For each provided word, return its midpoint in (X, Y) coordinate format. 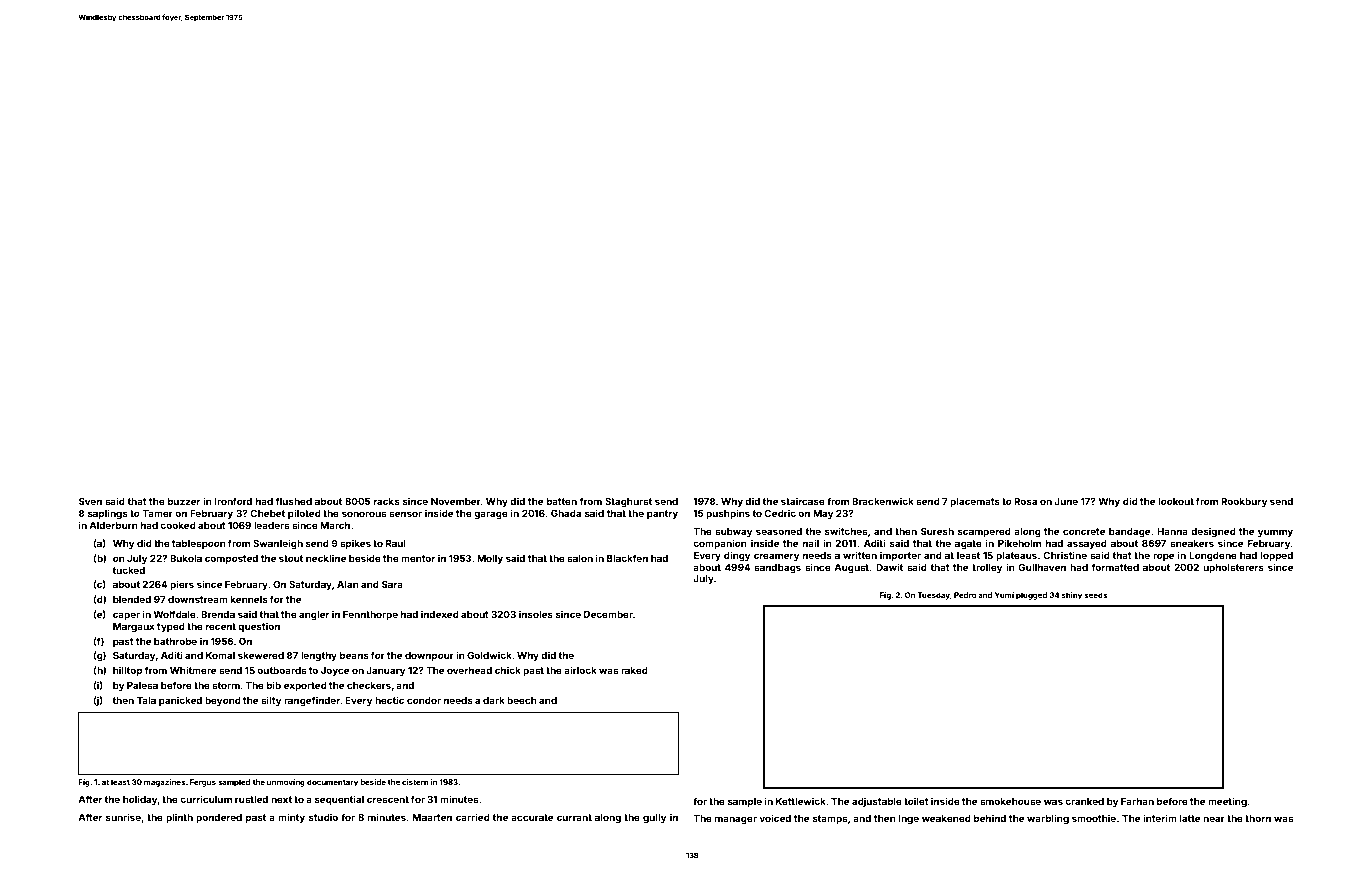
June (1066, 501)
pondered (219, 818)
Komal (220, 655)
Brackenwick (883, 501)
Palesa (142, 685)
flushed (294, 501)
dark (494, 700)
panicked (180, 701)
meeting (1227, 802)
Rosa (1025, 501)
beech (522, 700)
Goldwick (489, 655)
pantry (662, 514)
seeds (1095, 595)
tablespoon (199, 544)
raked (634, 670)
